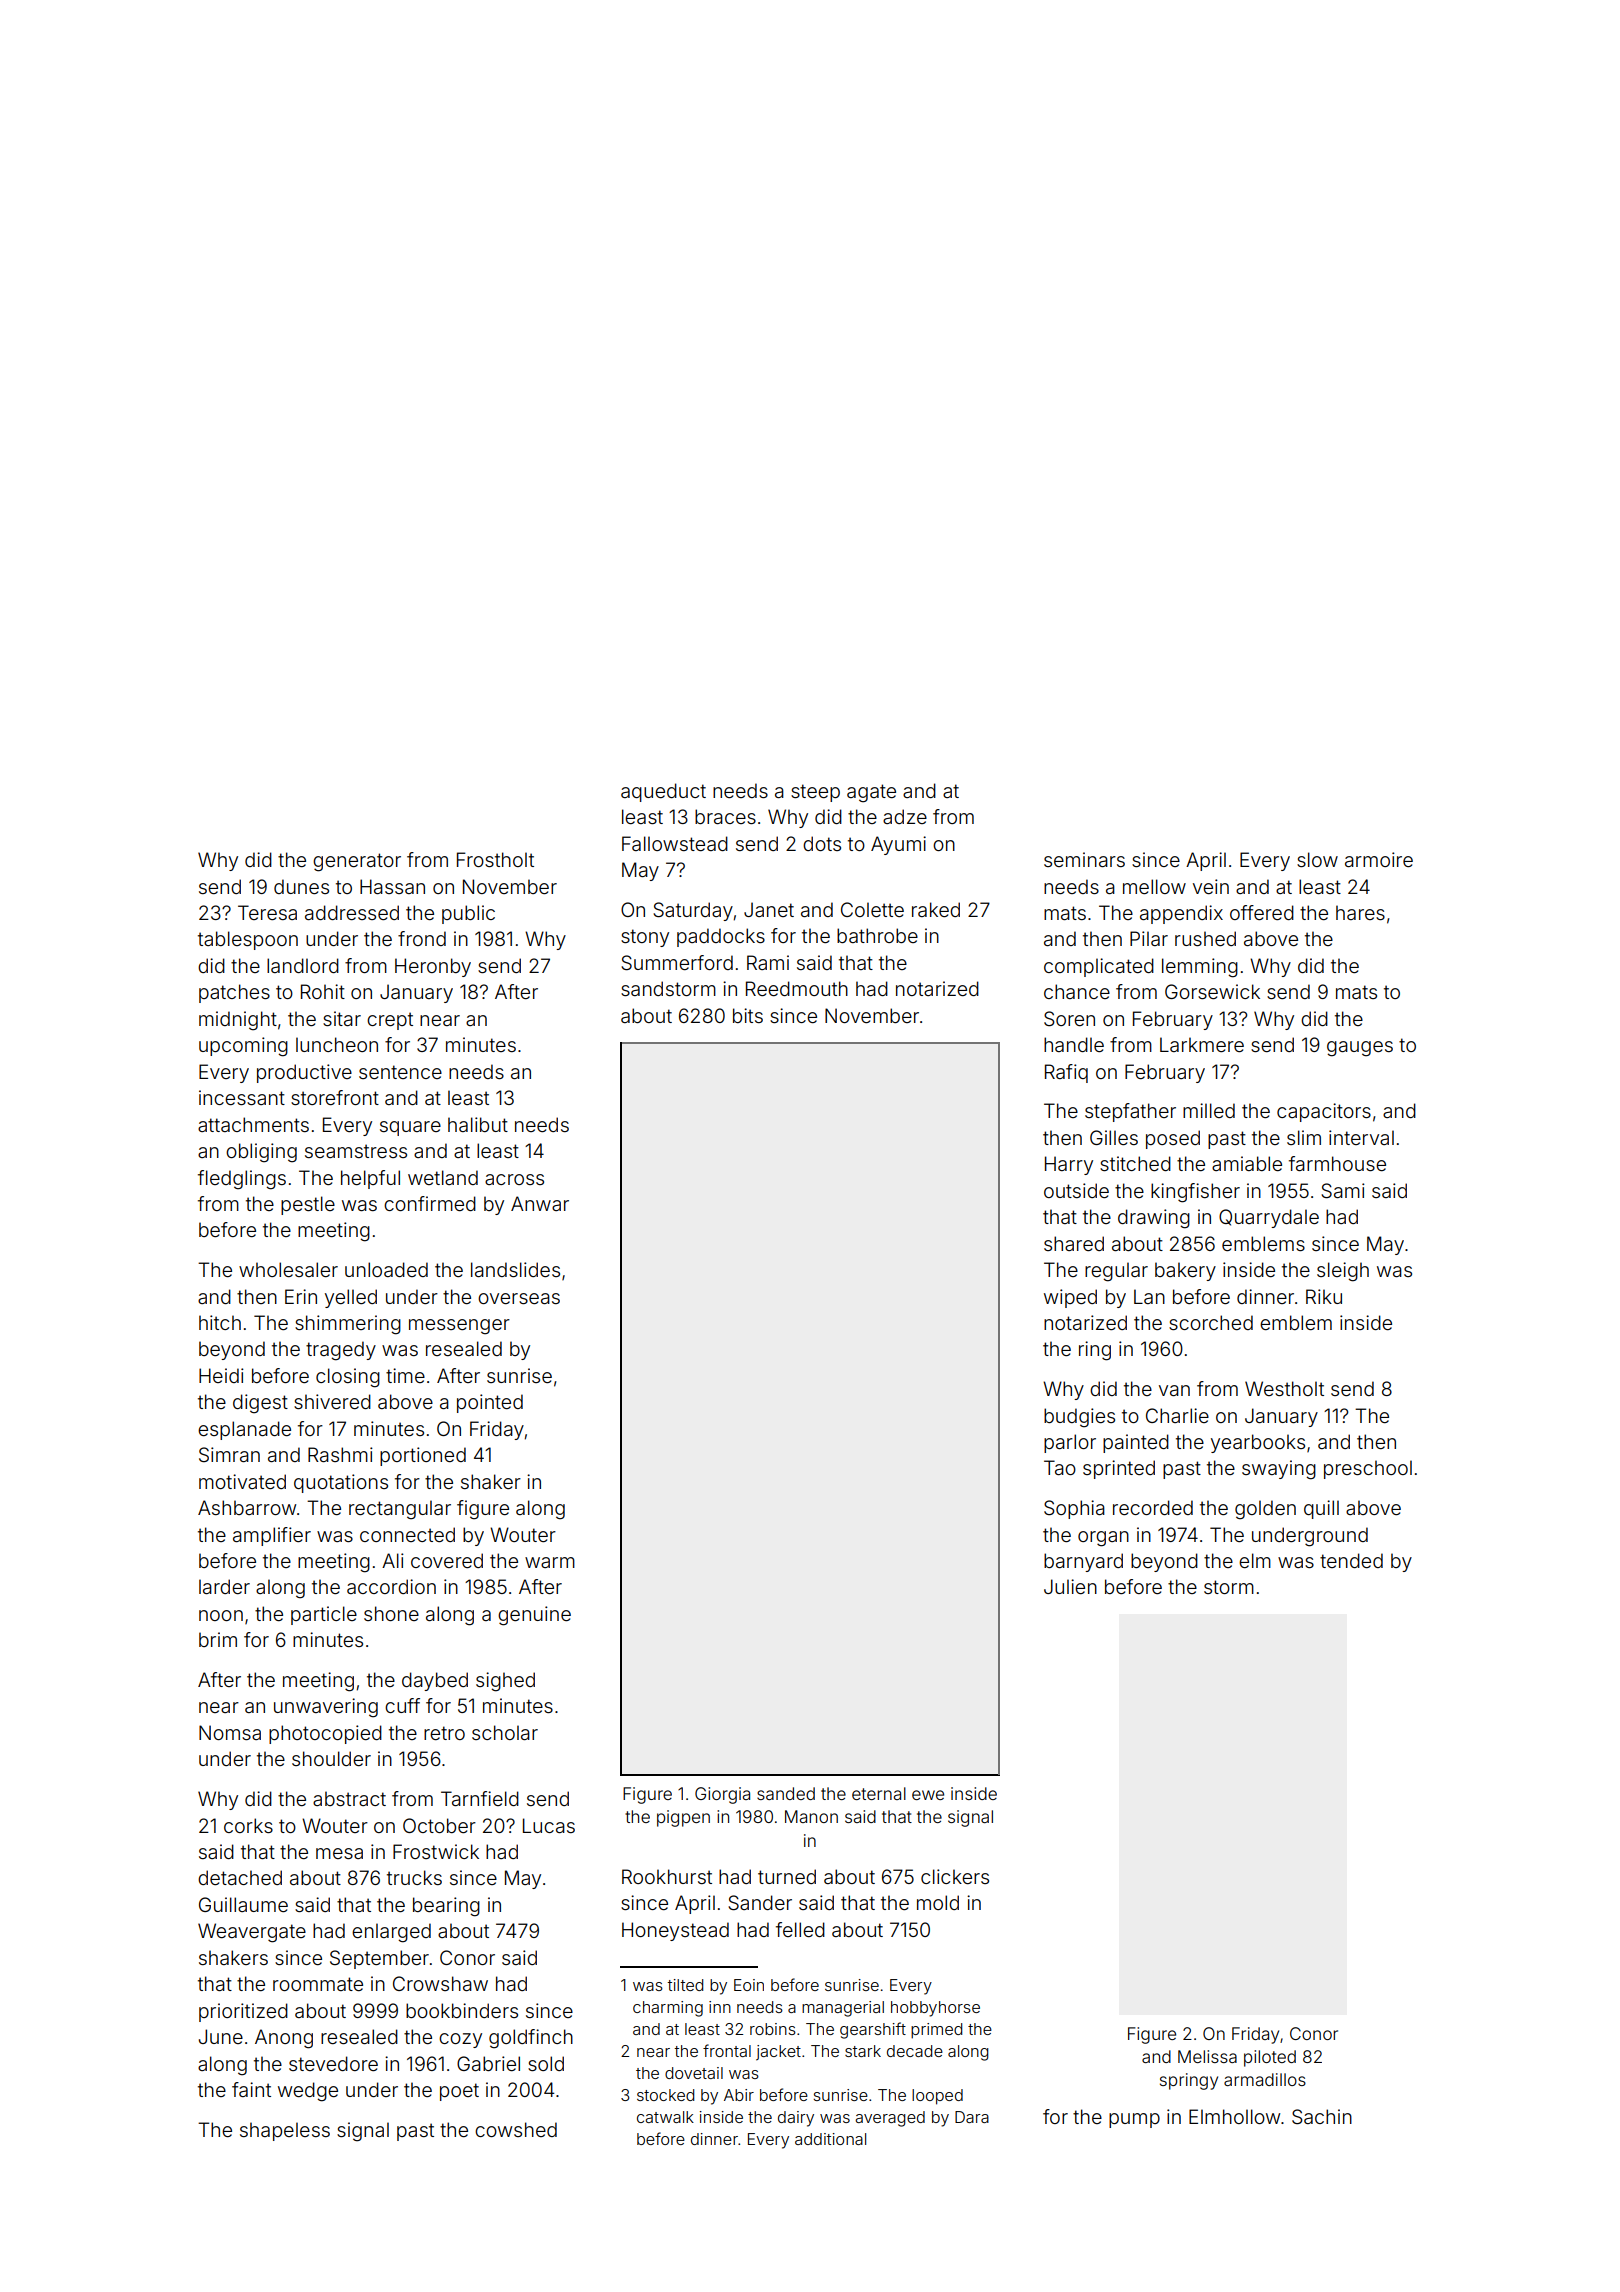 This image has height=2292, width=1620. What do you see at coordinates (1360, 912) in the image?
I see `hares` at bounding box center [1360, 912].
